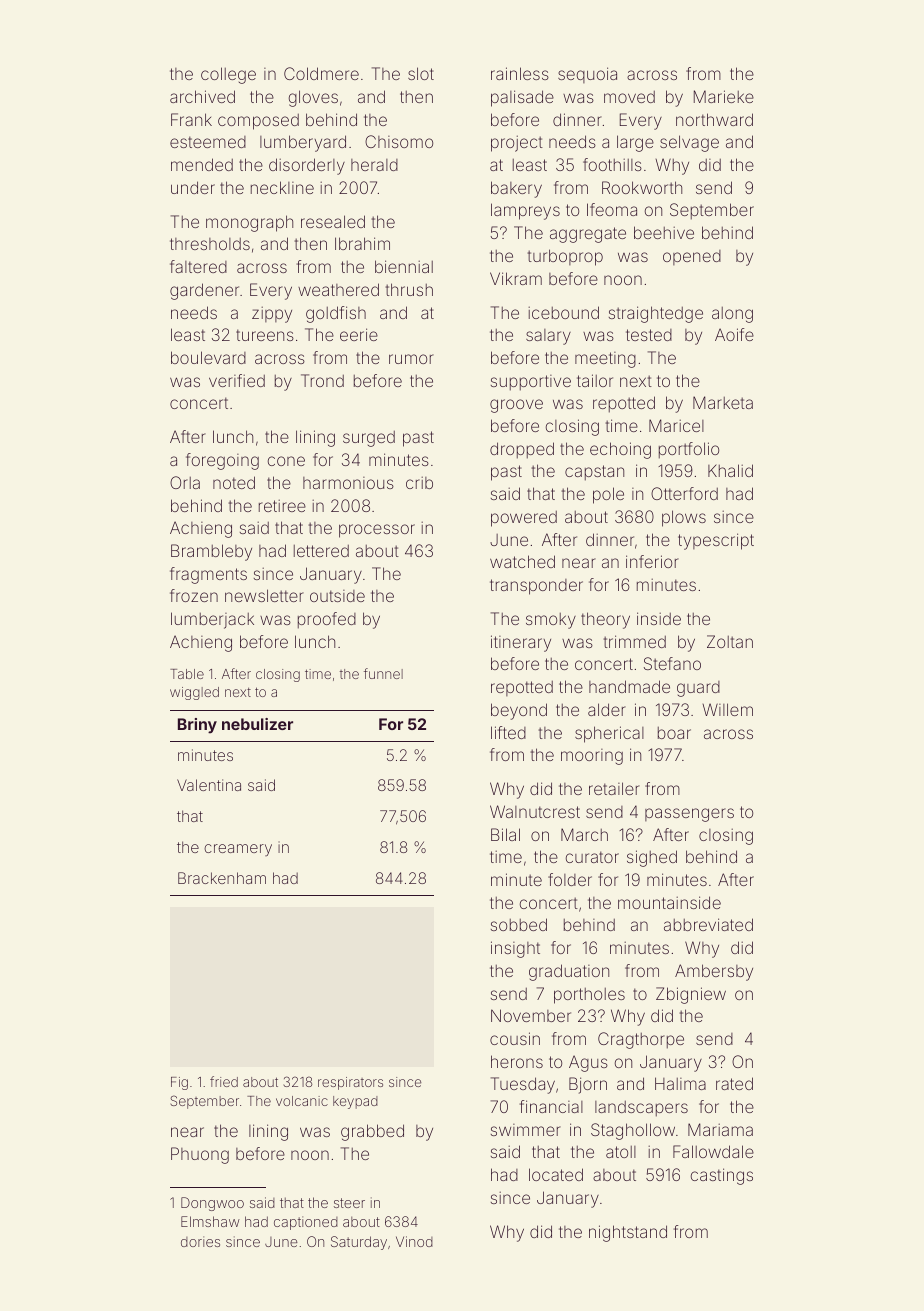  What do you see at coordinates (222, 878) in the document?
I see `Brackenham` at bounding box center [222, 878].
